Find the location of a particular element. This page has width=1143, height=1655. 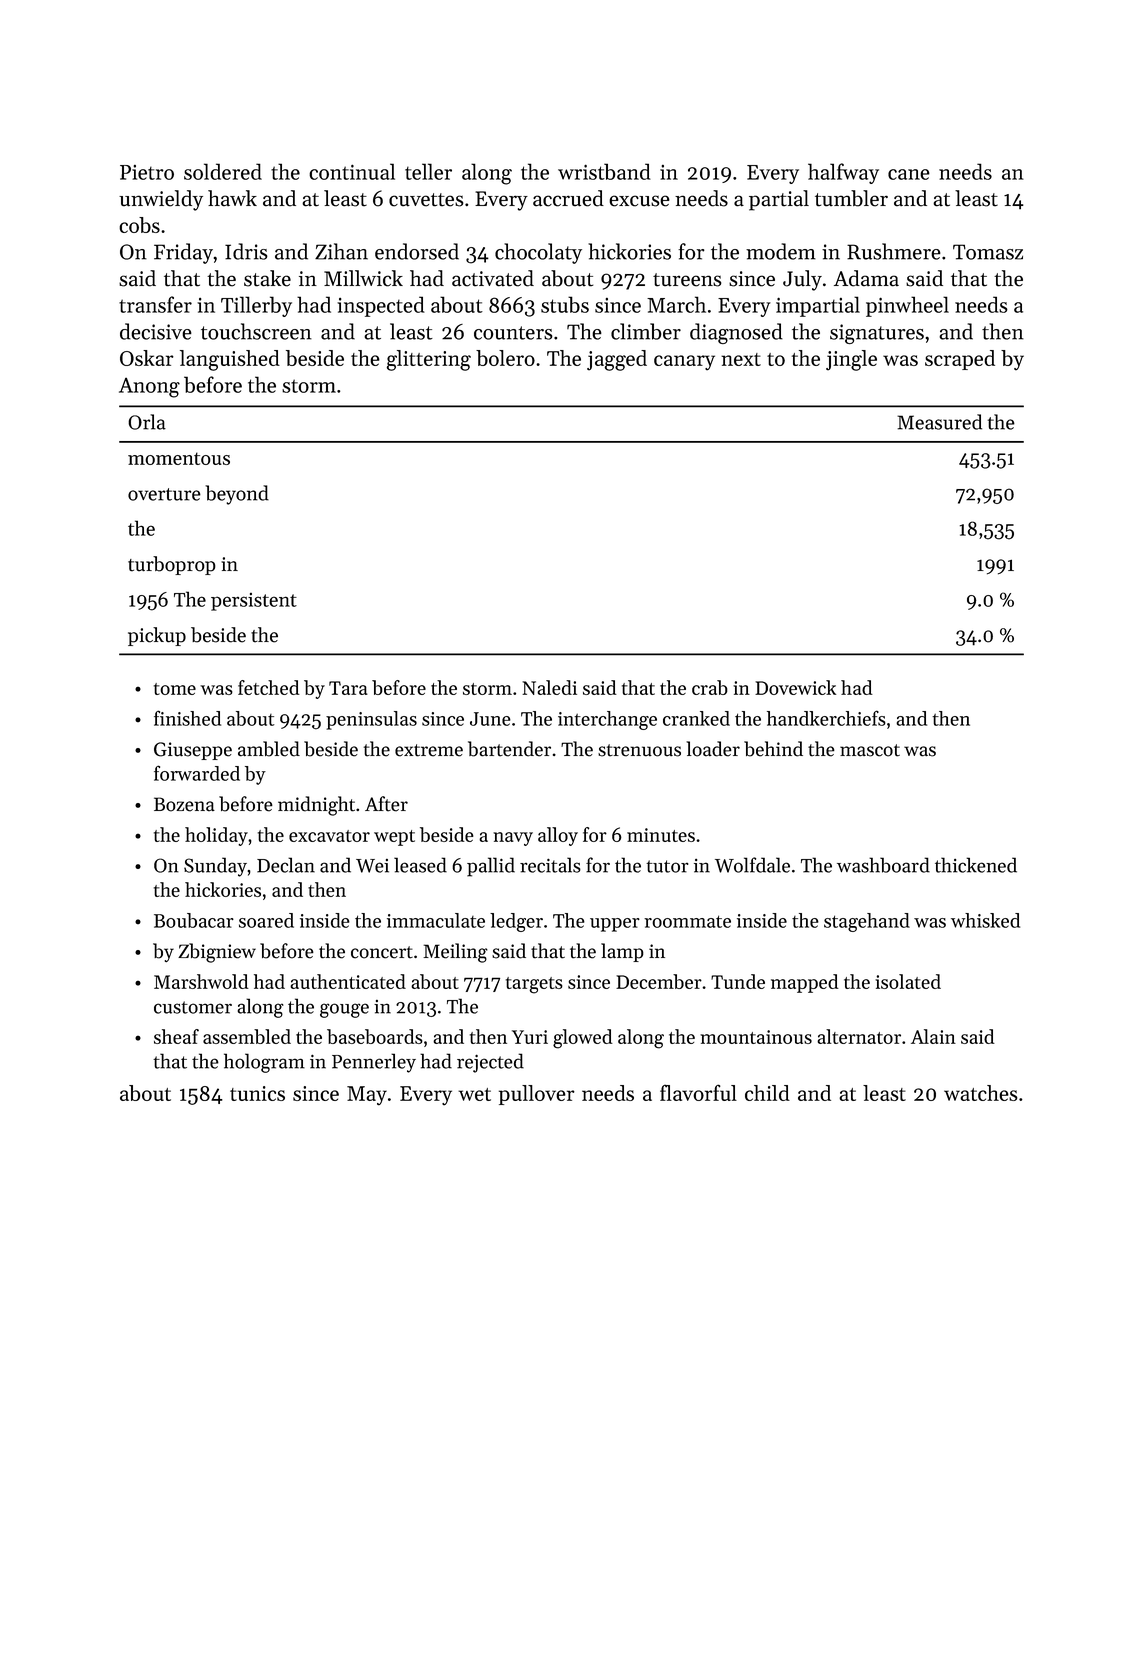

cane is located at coordinates (909, 174).
